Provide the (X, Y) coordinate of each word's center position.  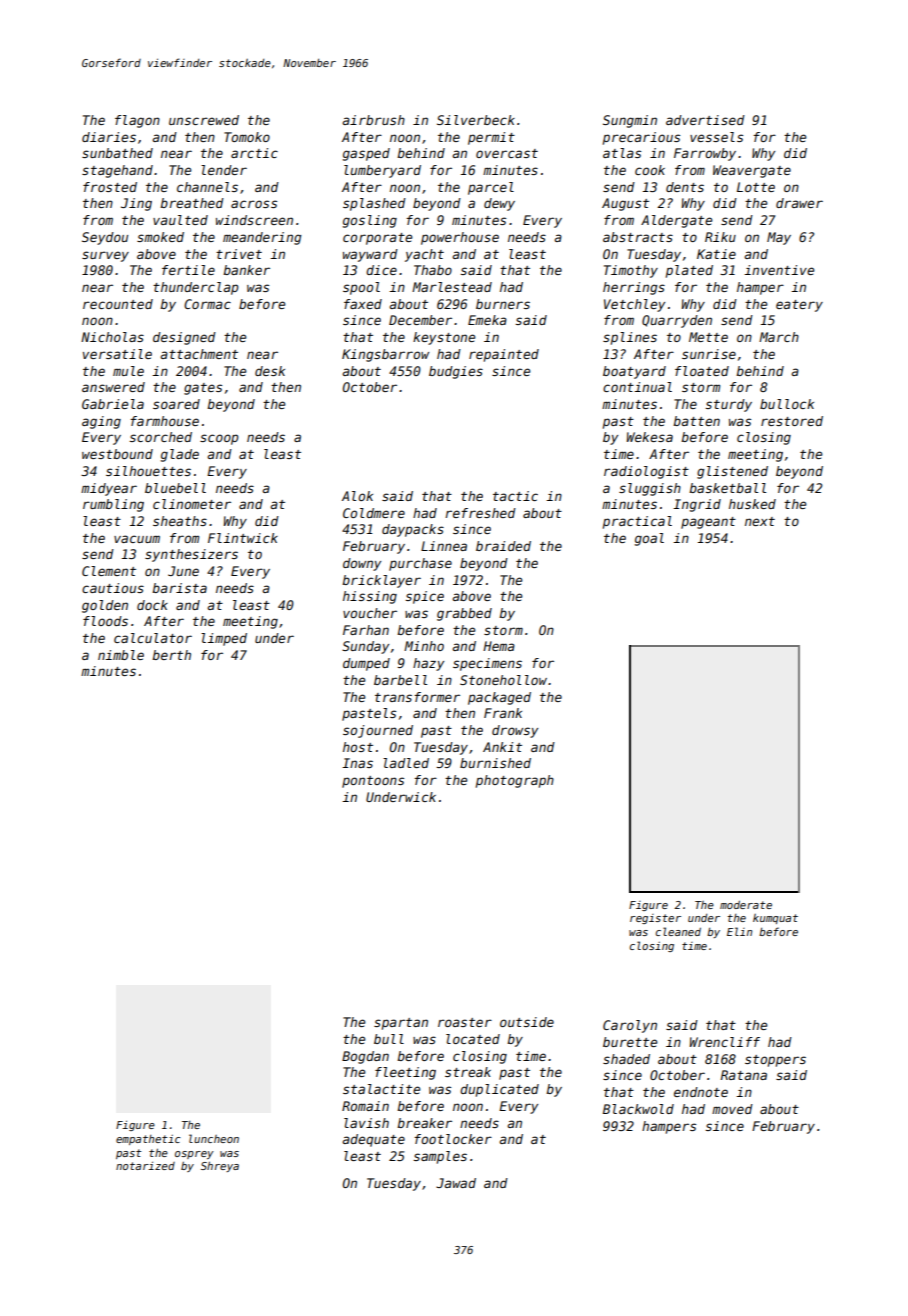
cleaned (678, 931)
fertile (188, 270)
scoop (219, 439)
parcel (491, 188)
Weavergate (752, 171)
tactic (515, 496)
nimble (121, 655)
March (779, 337)
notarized (145, 1166)
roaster (465, 1022)
